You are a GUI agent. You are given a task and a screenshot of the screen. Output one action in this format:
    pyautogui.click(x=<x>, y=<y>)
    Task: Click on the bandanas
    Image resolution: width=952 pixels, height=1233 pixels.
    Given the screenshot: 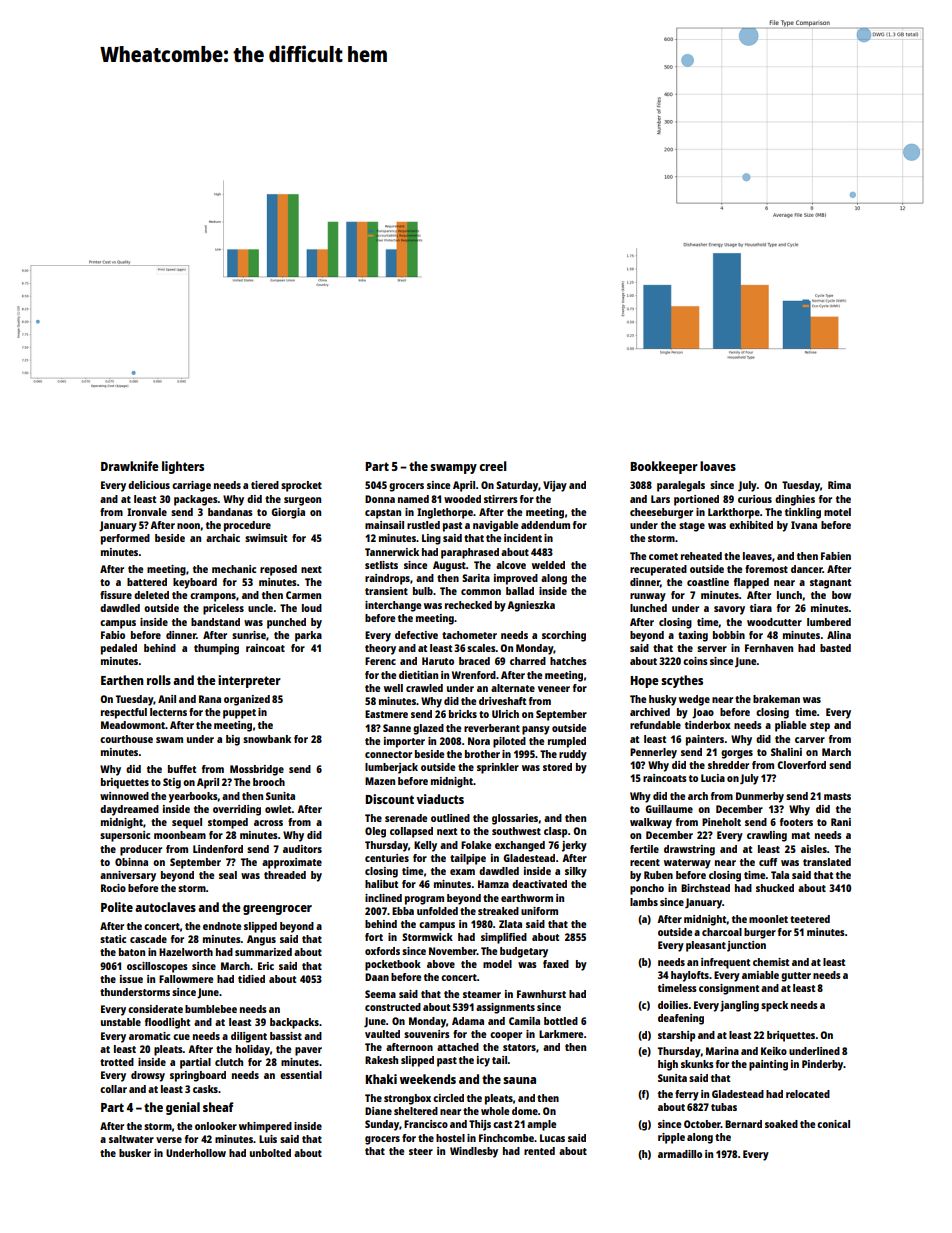 What is the action you would take?
    pyautogui.click(x=230, y=512)
